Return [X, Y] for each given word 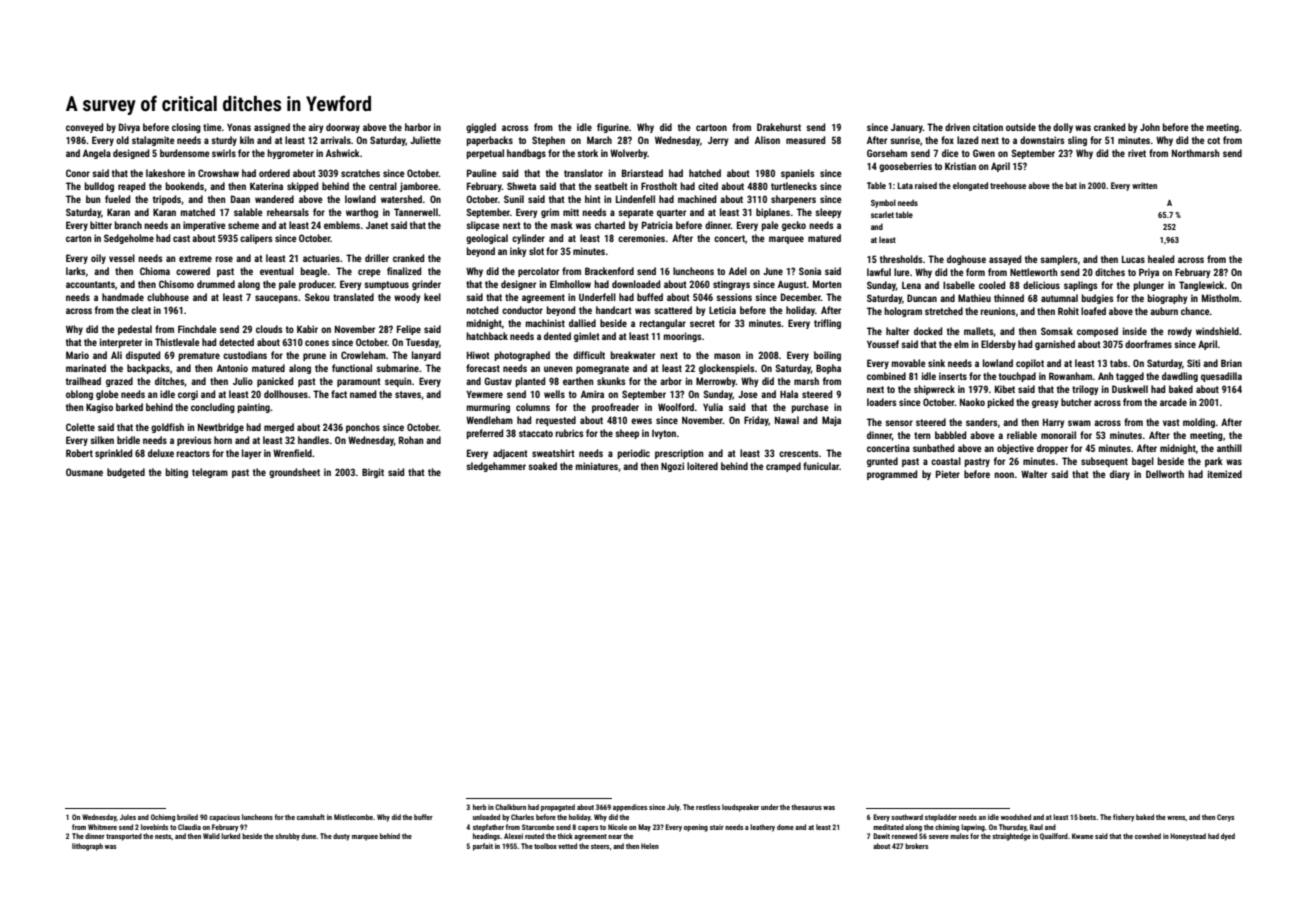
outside [1021, 127]
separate [636, 213]
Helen [650, 846]
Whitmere [102, 827]
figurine [613, 128]
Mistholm [1220, 298]
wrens [1176, 818]
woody [407, 298]
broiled [187, 817]
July [673, 808]
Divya [129, 128]
